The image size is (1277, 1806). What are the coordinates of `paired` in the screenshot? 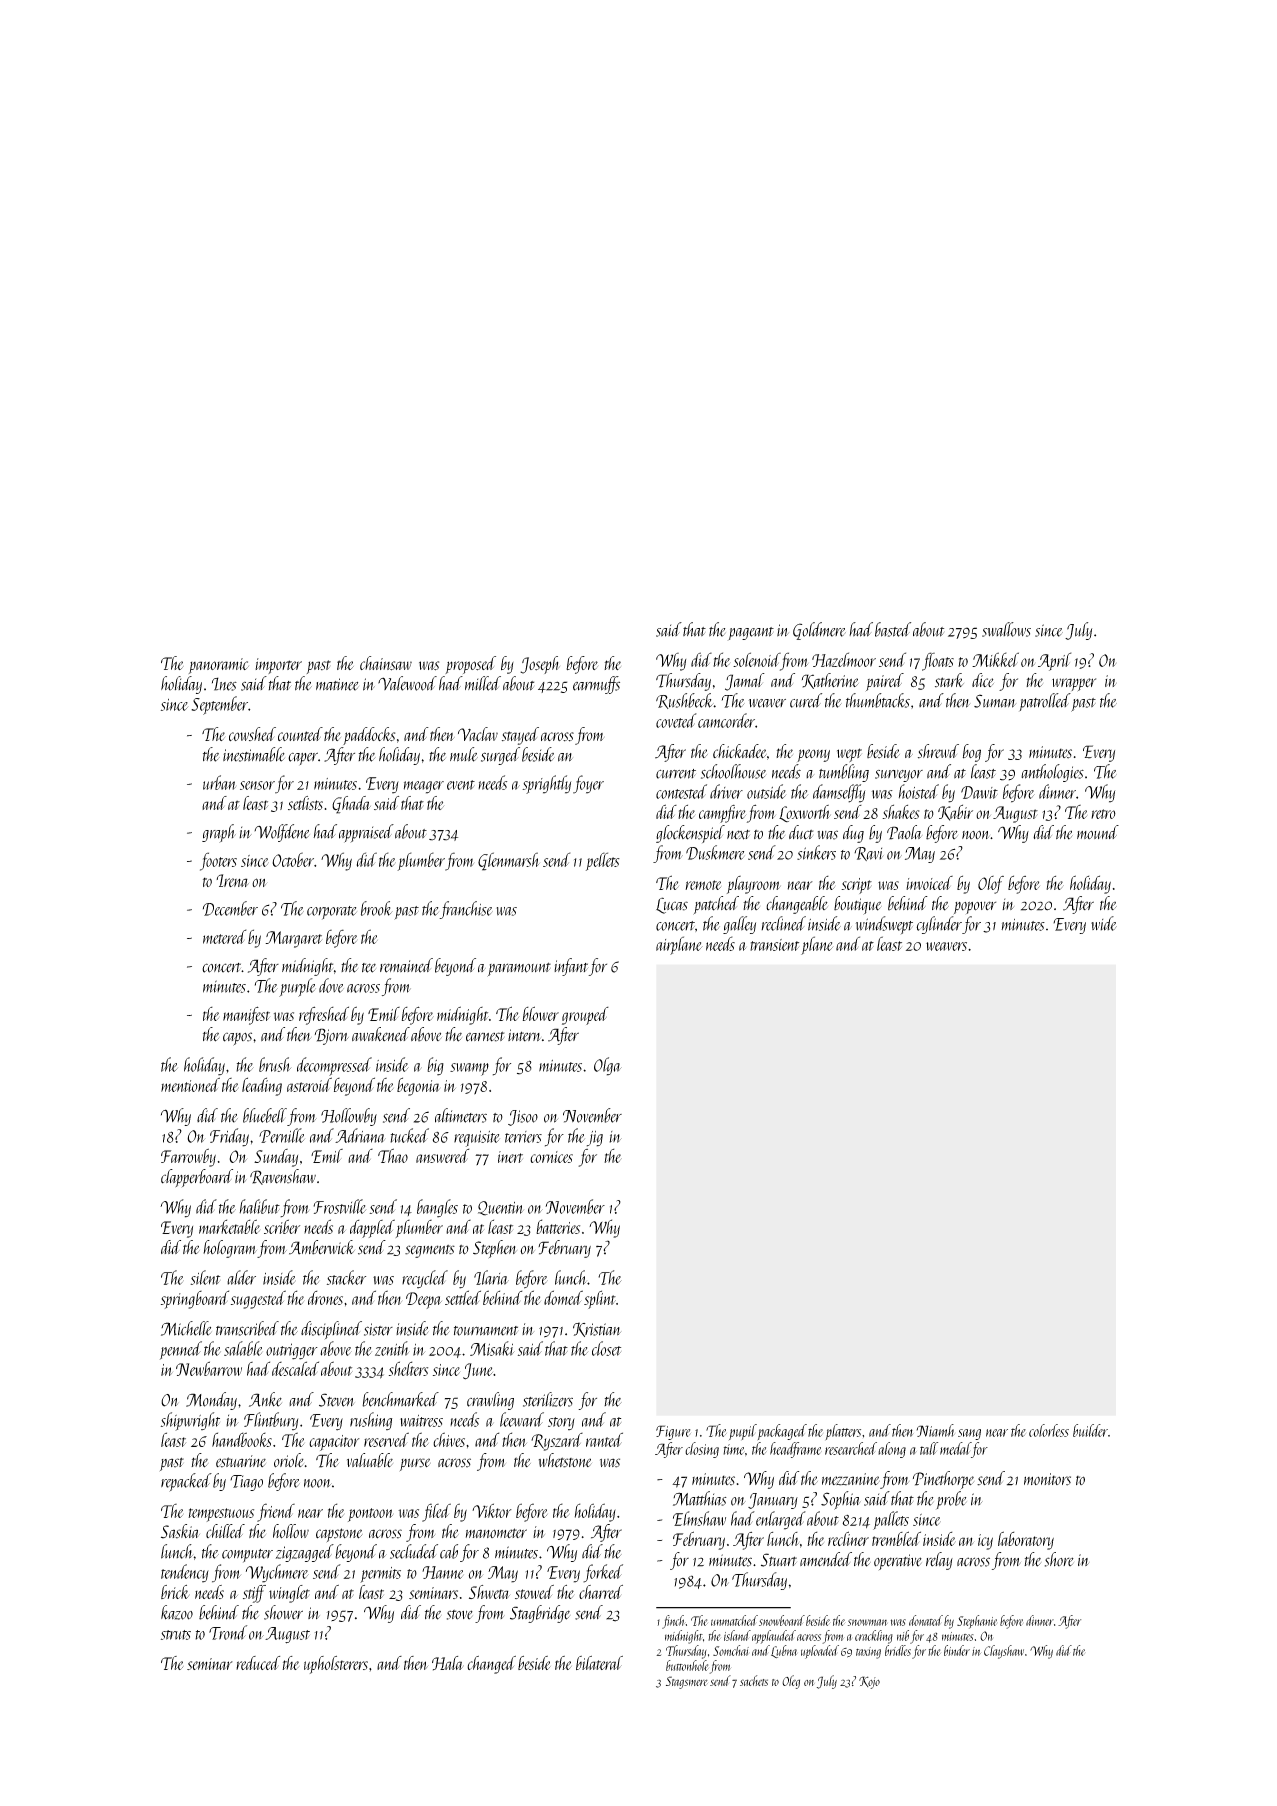 It's located at (885, 682).
